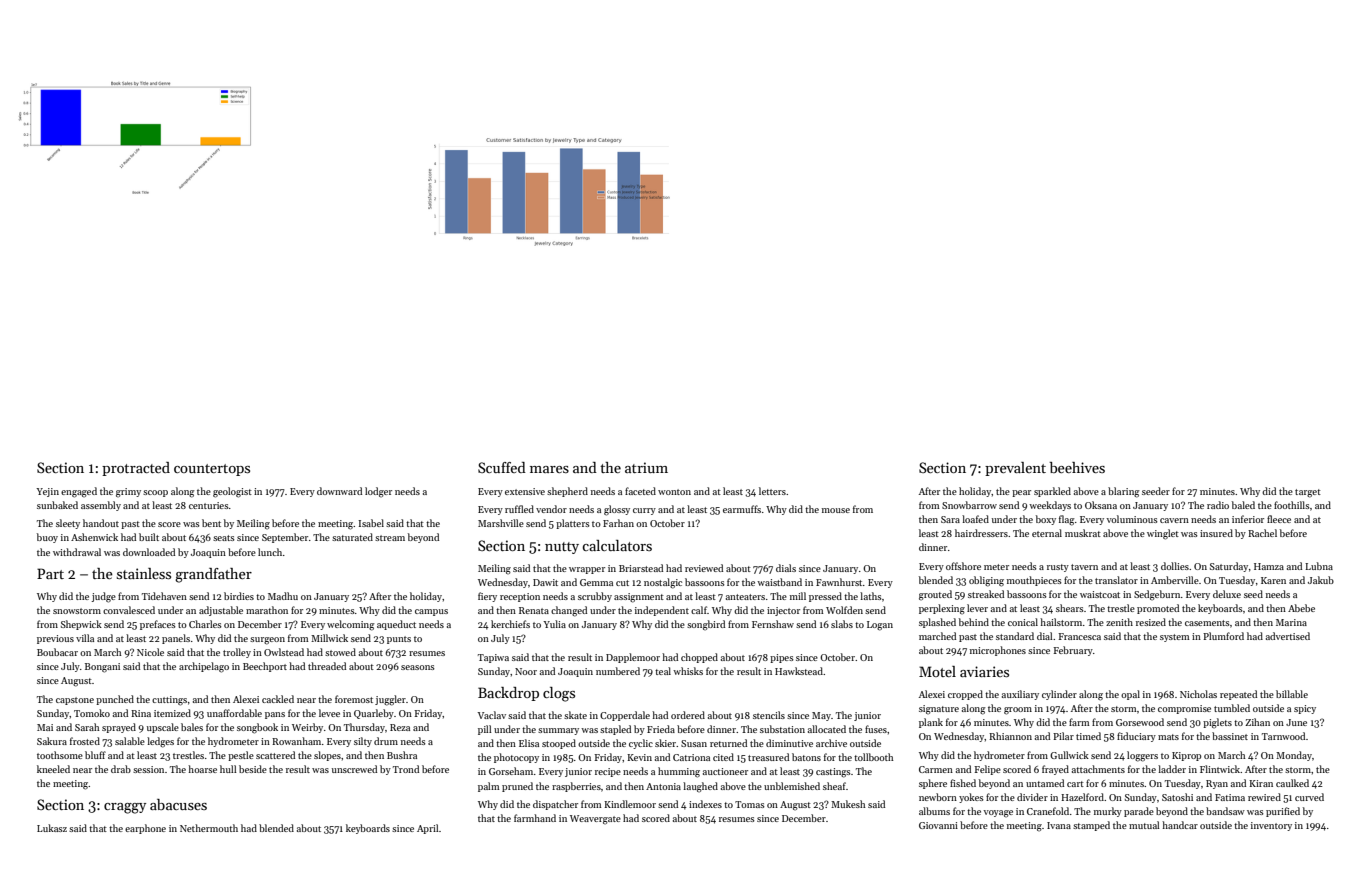  Describe the element at coordinates (491, 715) in the screenshot. I see `Vaclav` at that location.
